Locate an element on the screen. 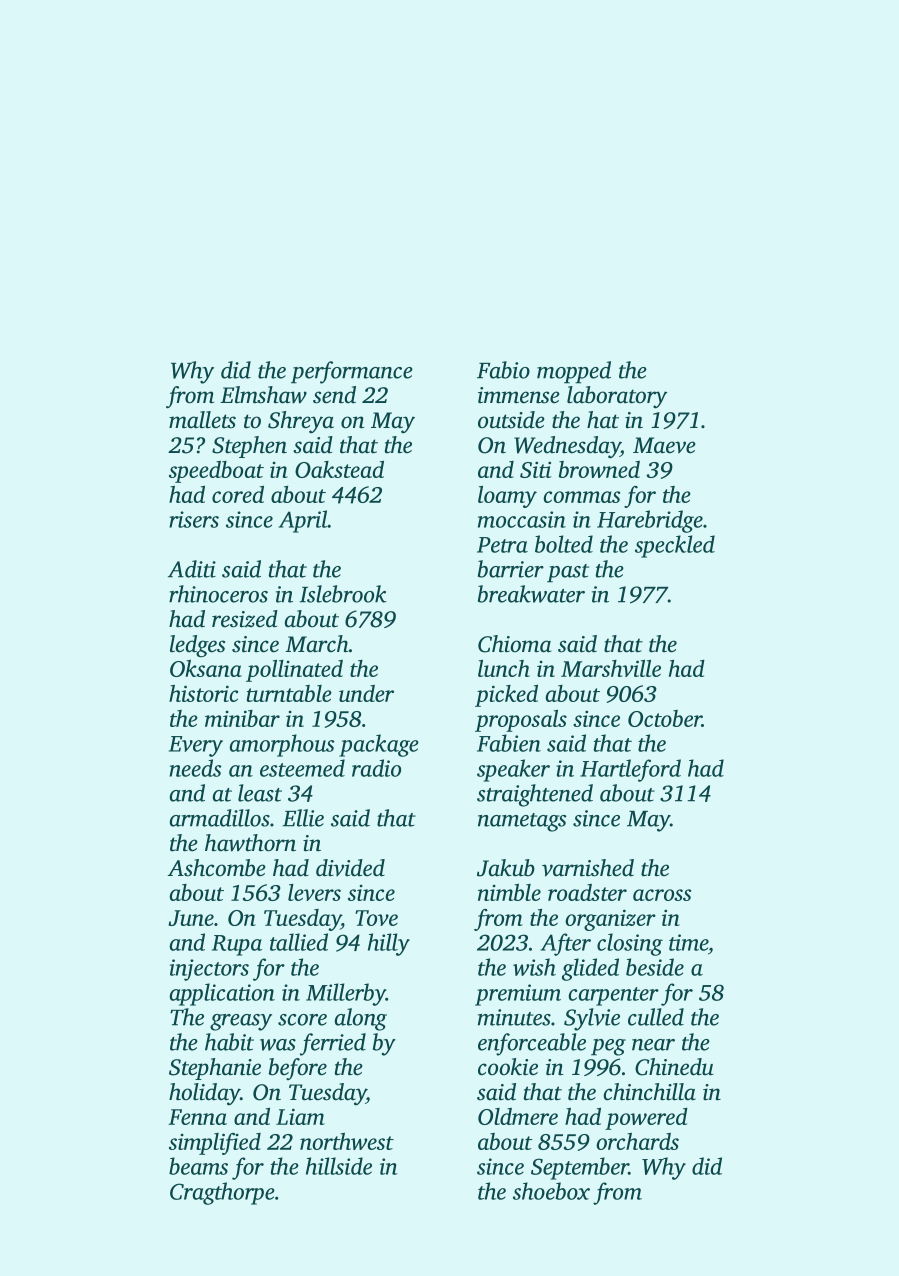 The height and width of the screenshot is (1276, 899). resized is located at coordinates (245, 619).
